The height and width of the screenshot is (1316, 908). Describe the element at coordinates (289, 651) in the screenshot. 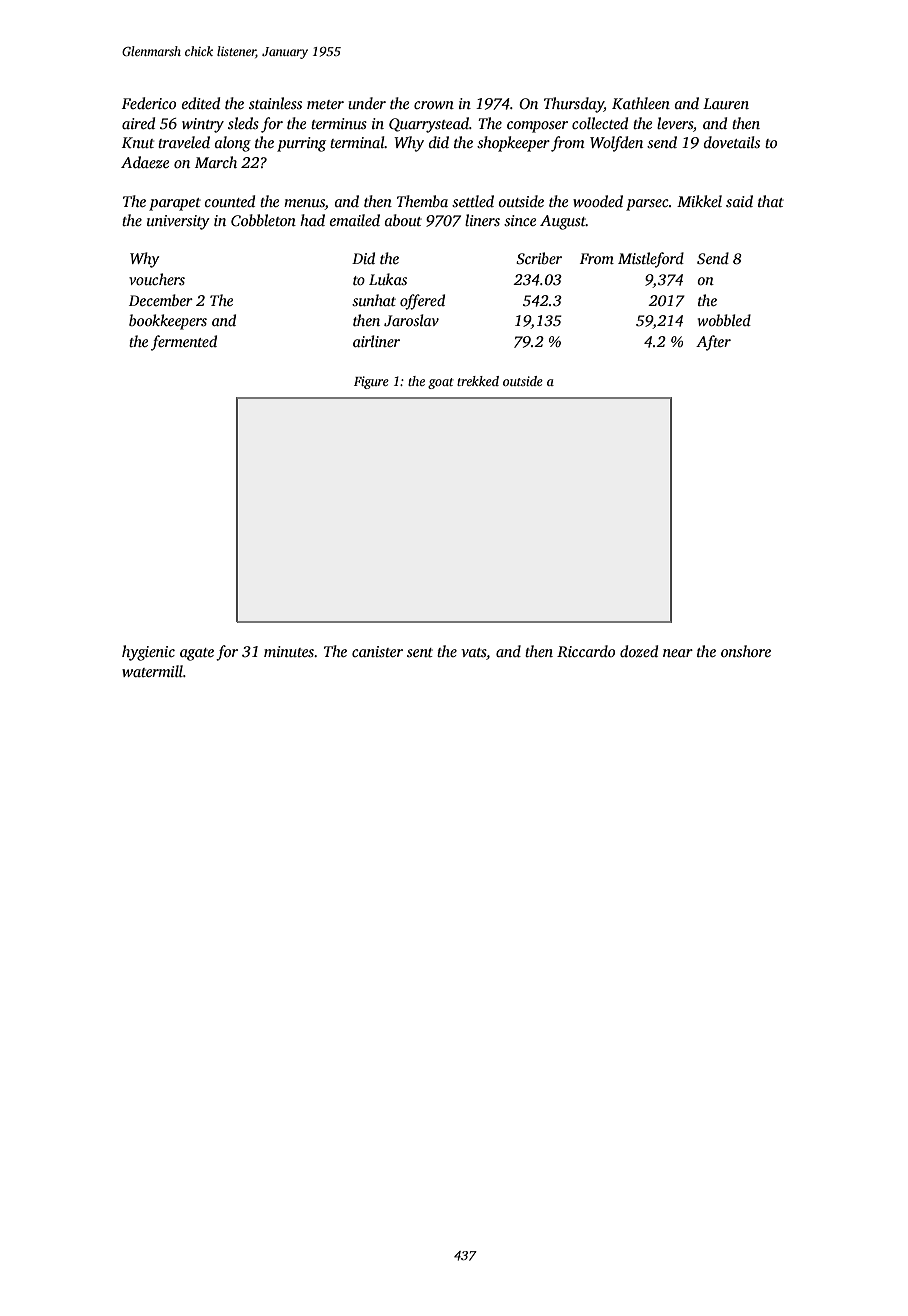

I see `minutes` at that location.
